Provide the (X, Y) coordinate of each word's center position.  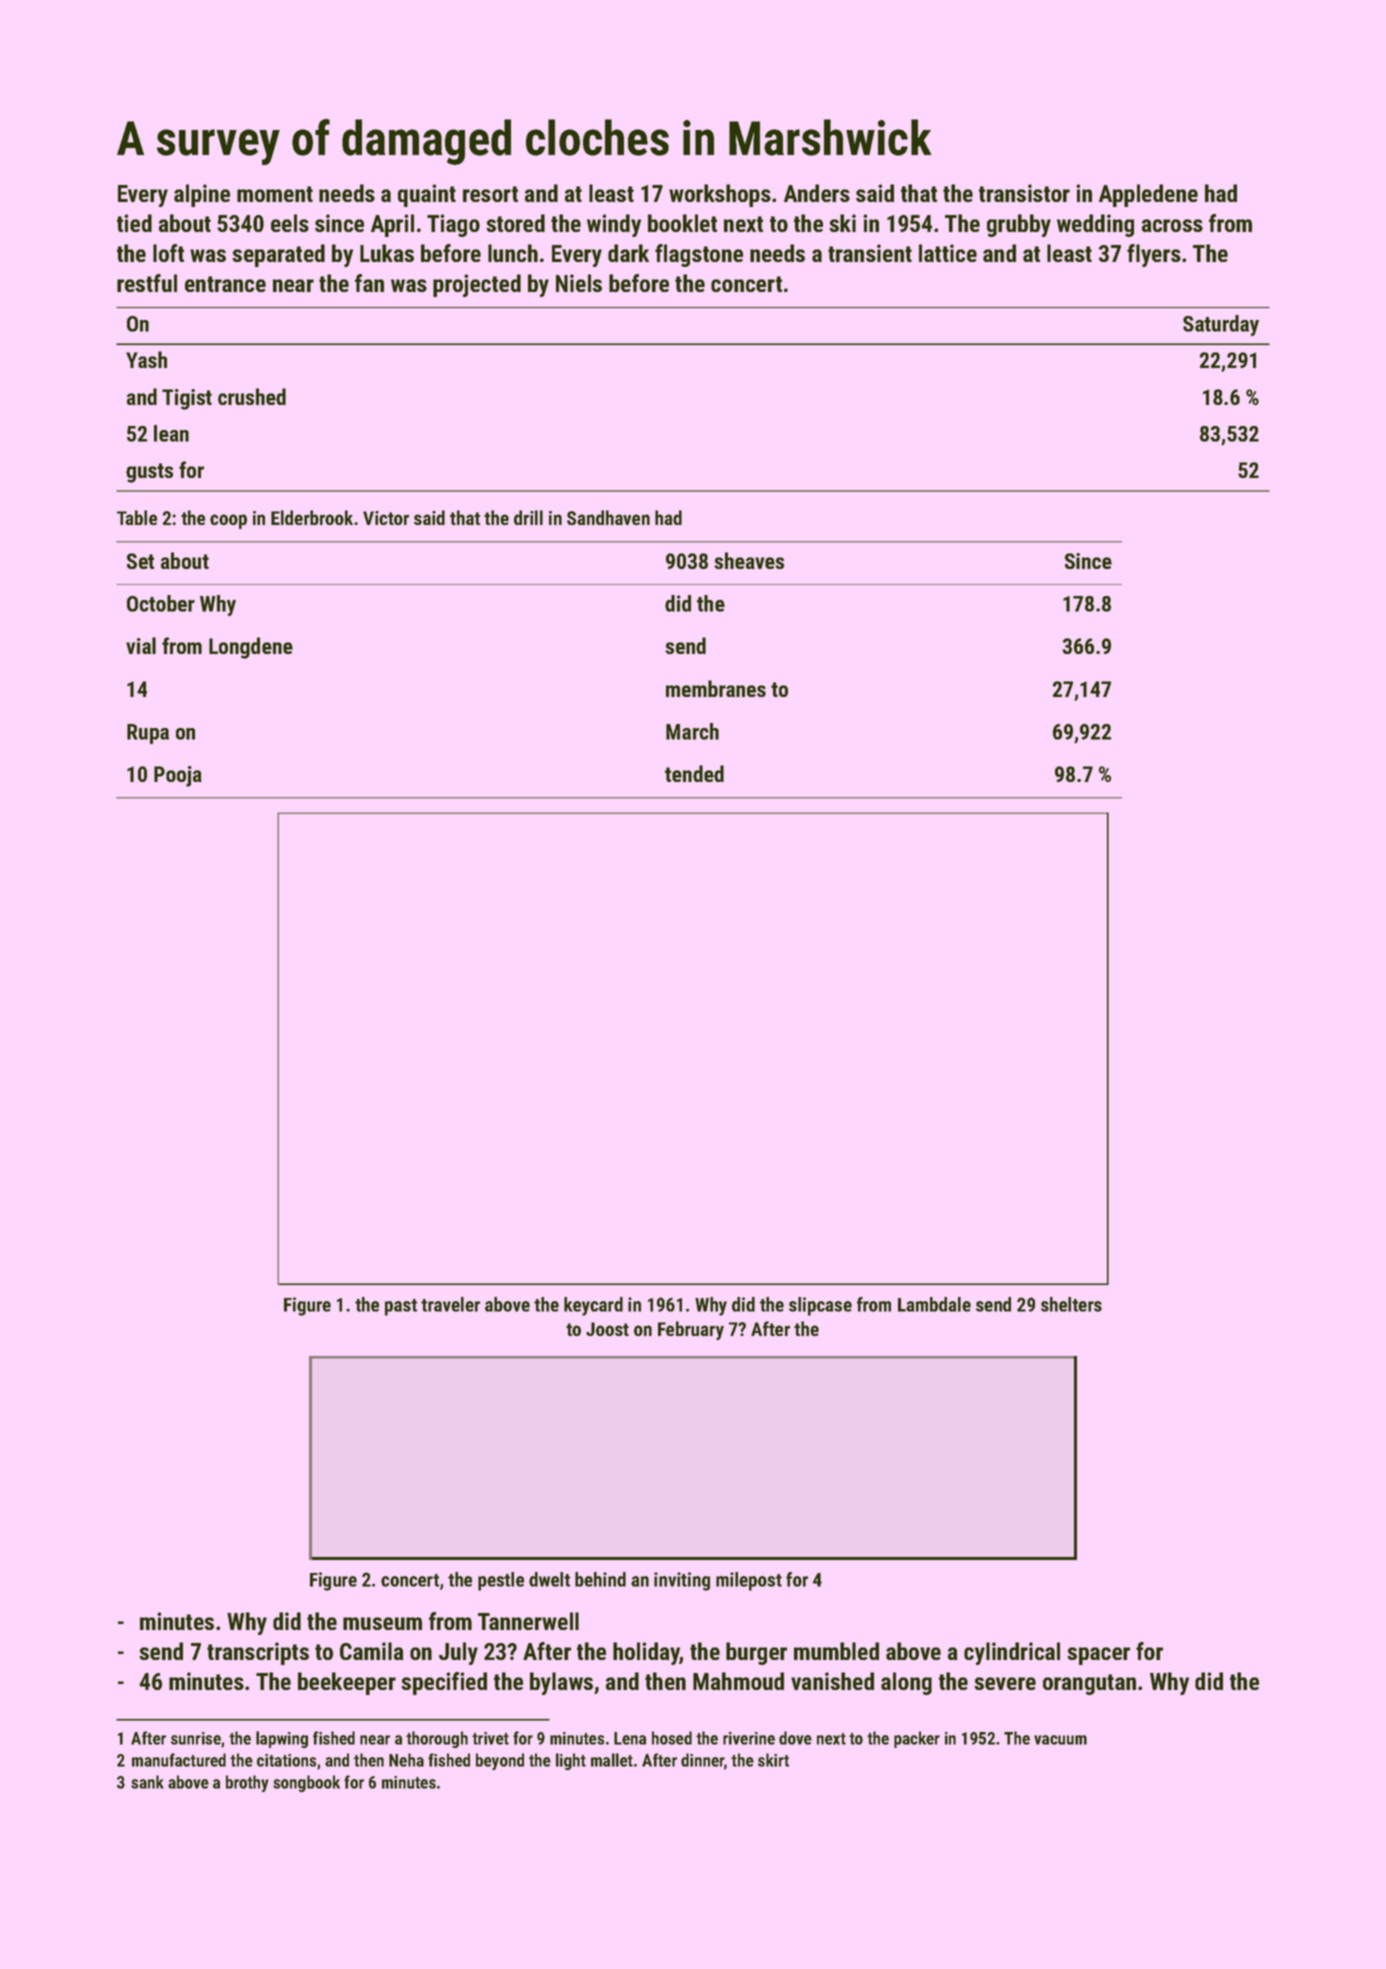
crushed (252, 396)
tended (694, 773)
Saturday (1221, 325)
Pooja (178, 776)
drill (528, 517)
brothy (247, 1783)
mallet (612, 1760)
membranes (716, 688)
